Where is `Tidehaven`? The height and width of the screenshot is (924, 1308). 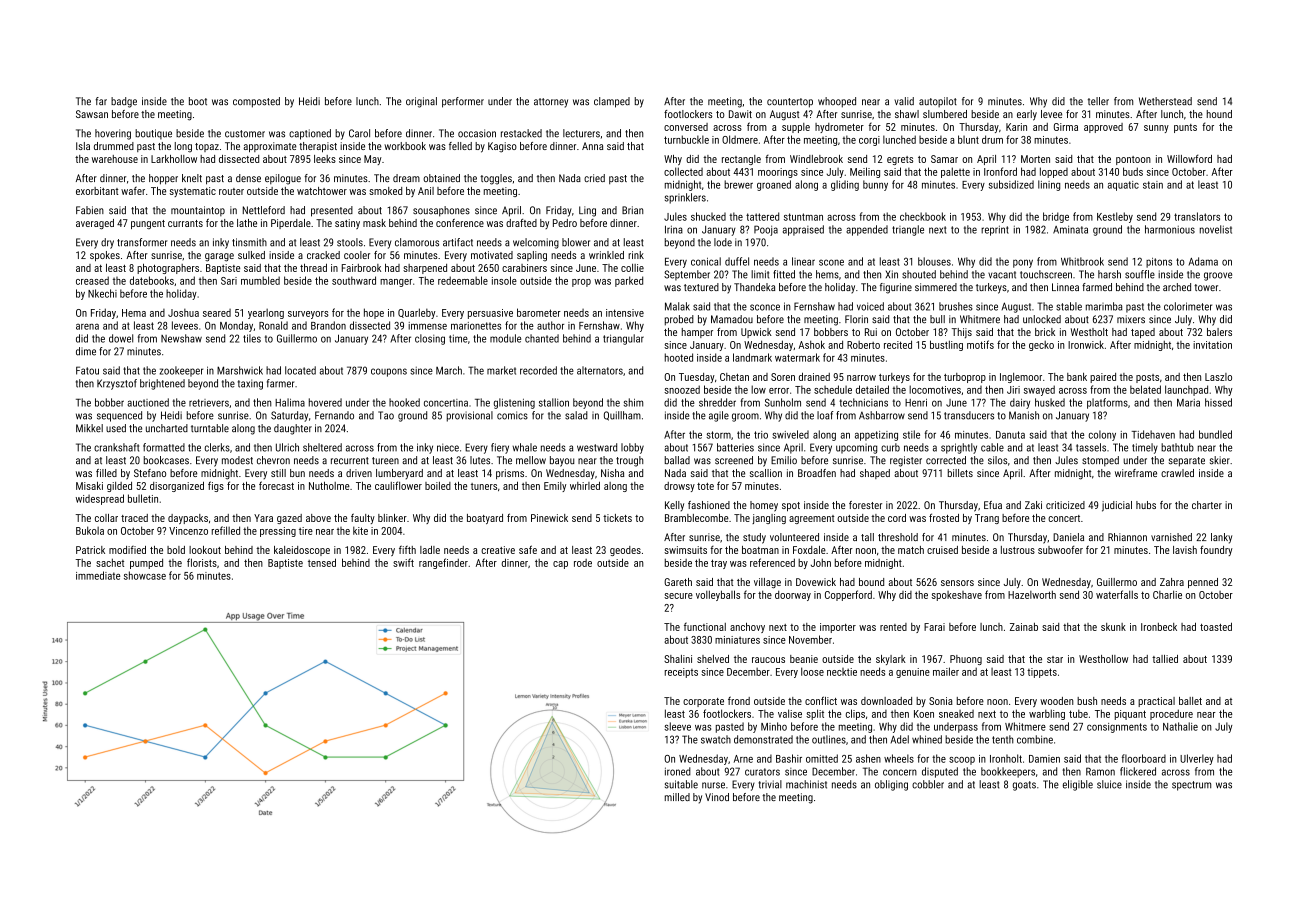 Tidehaven is located at coordinates (1153, 434).
